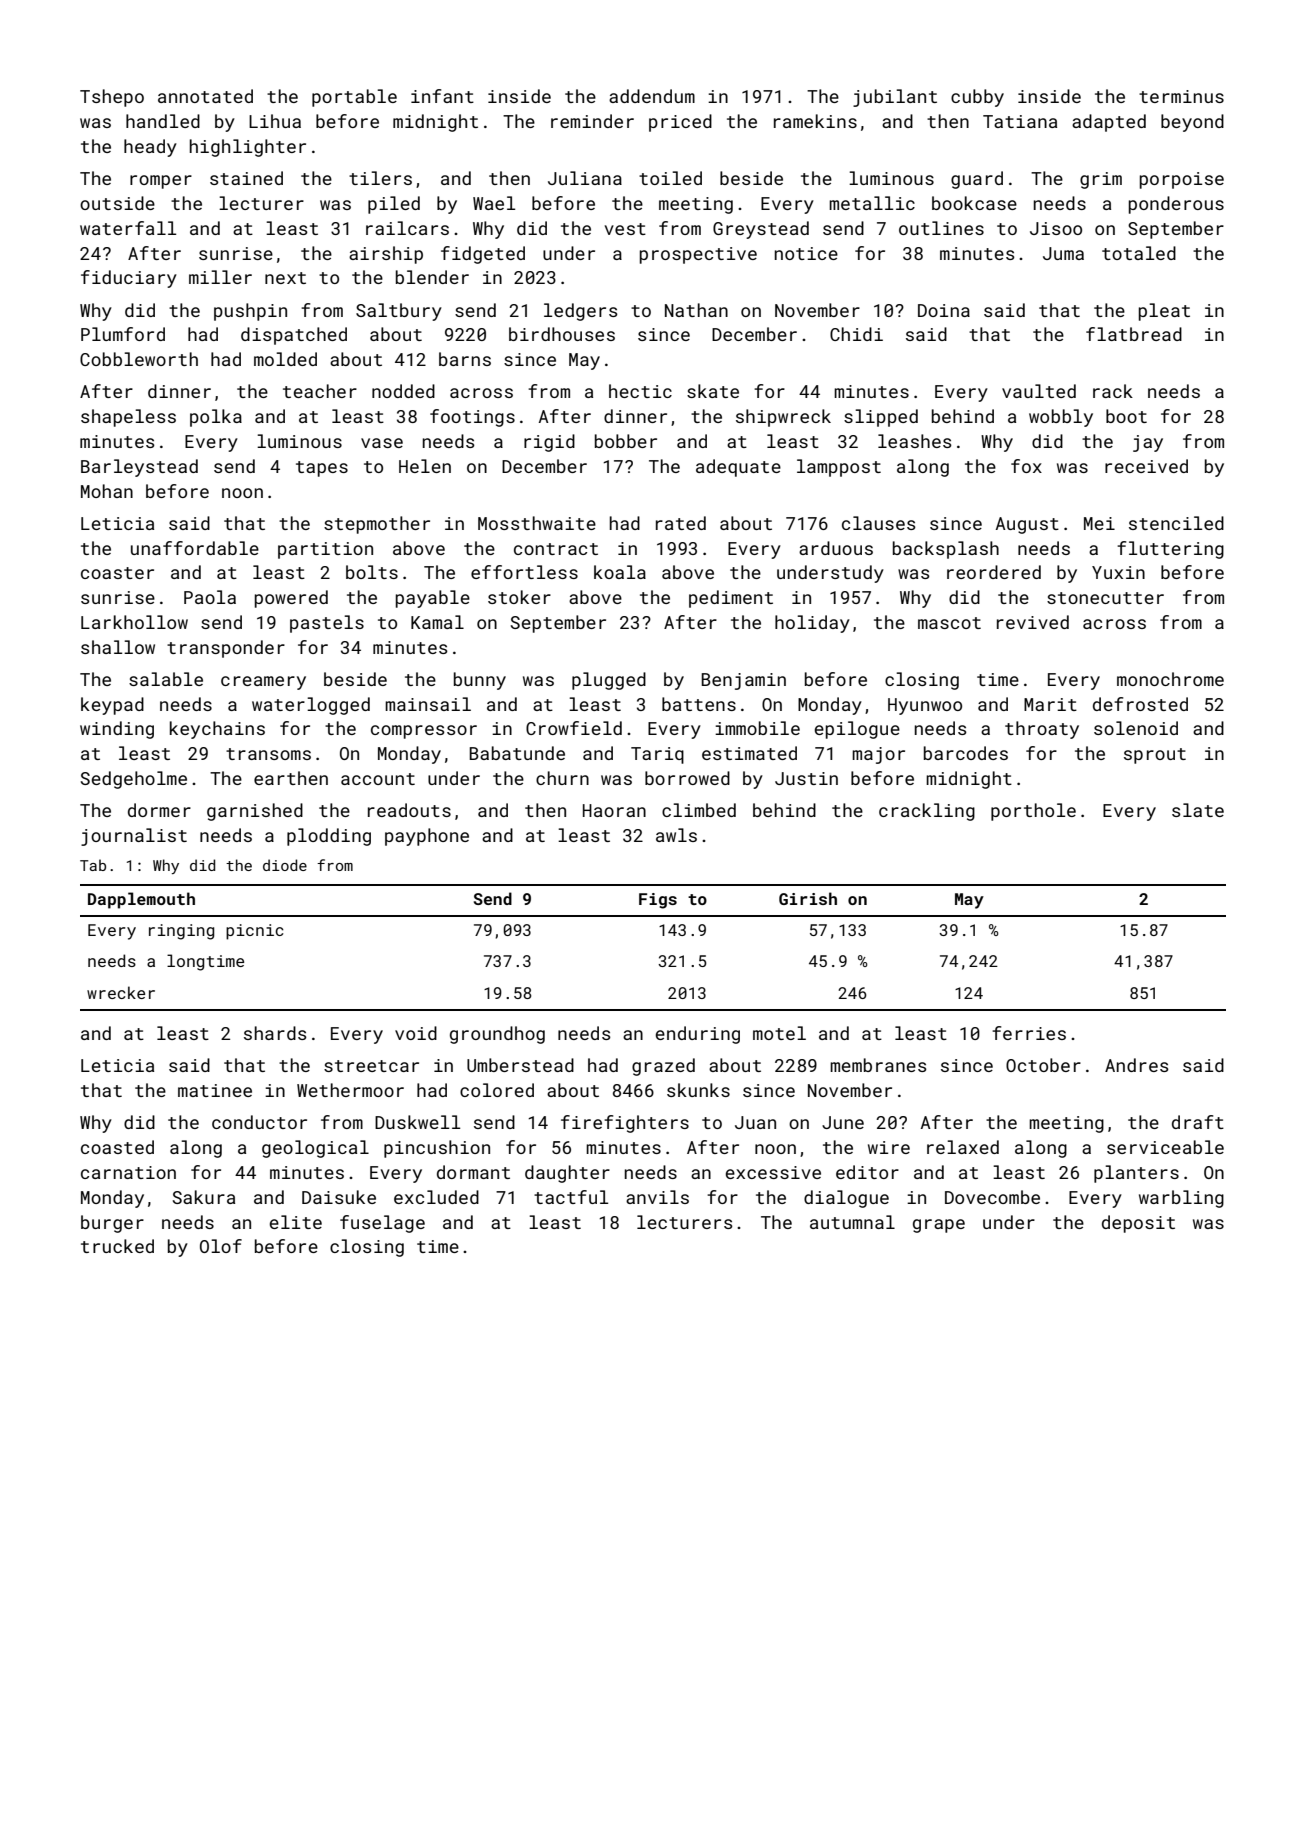  What do you see at coordinates (205, 96) in the screenshot?
I see `annotated` at bounding box center [205, 96].
